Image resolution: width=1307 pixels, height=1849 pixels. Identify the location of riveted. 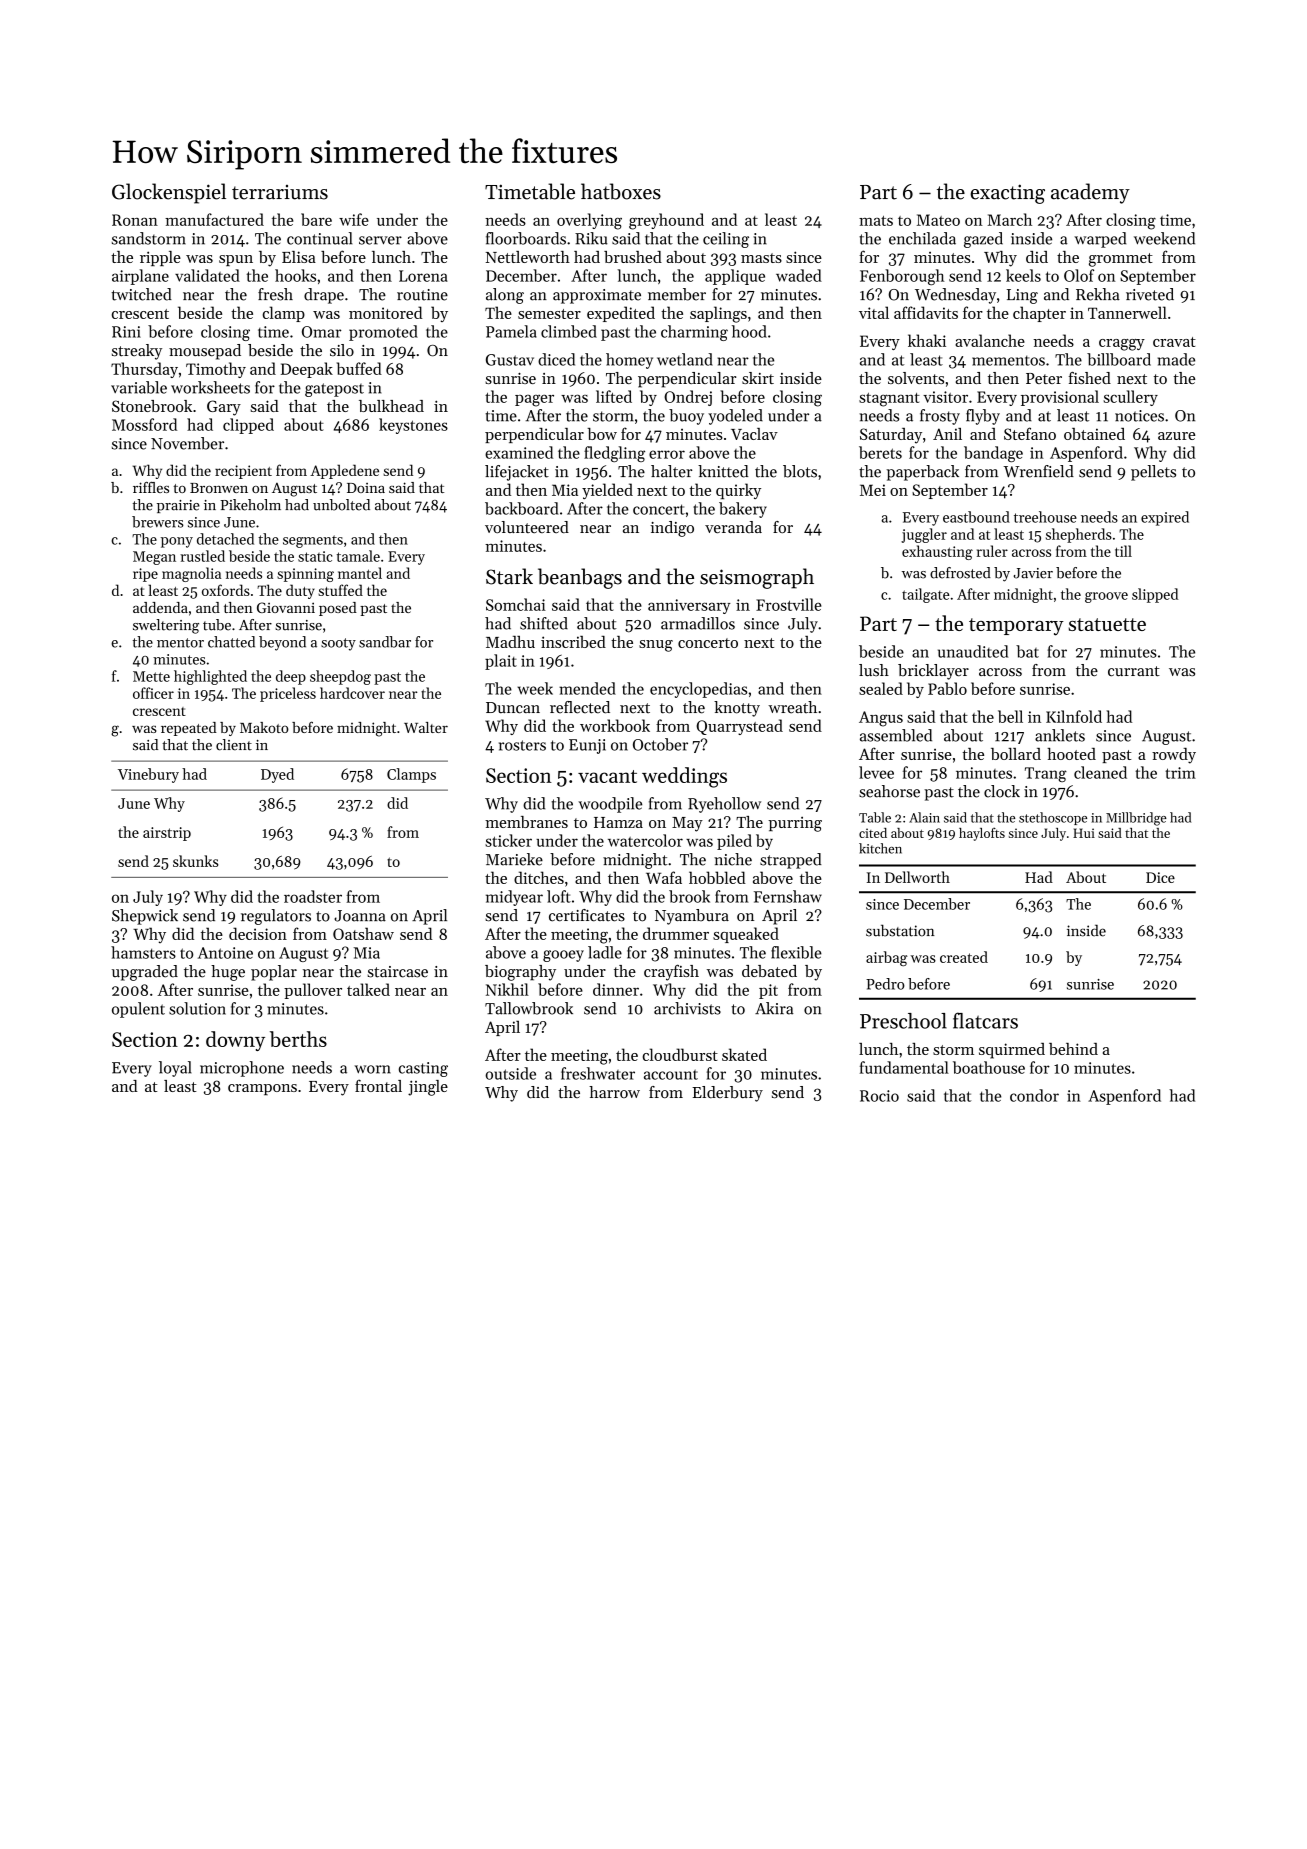
(1150, 294).
